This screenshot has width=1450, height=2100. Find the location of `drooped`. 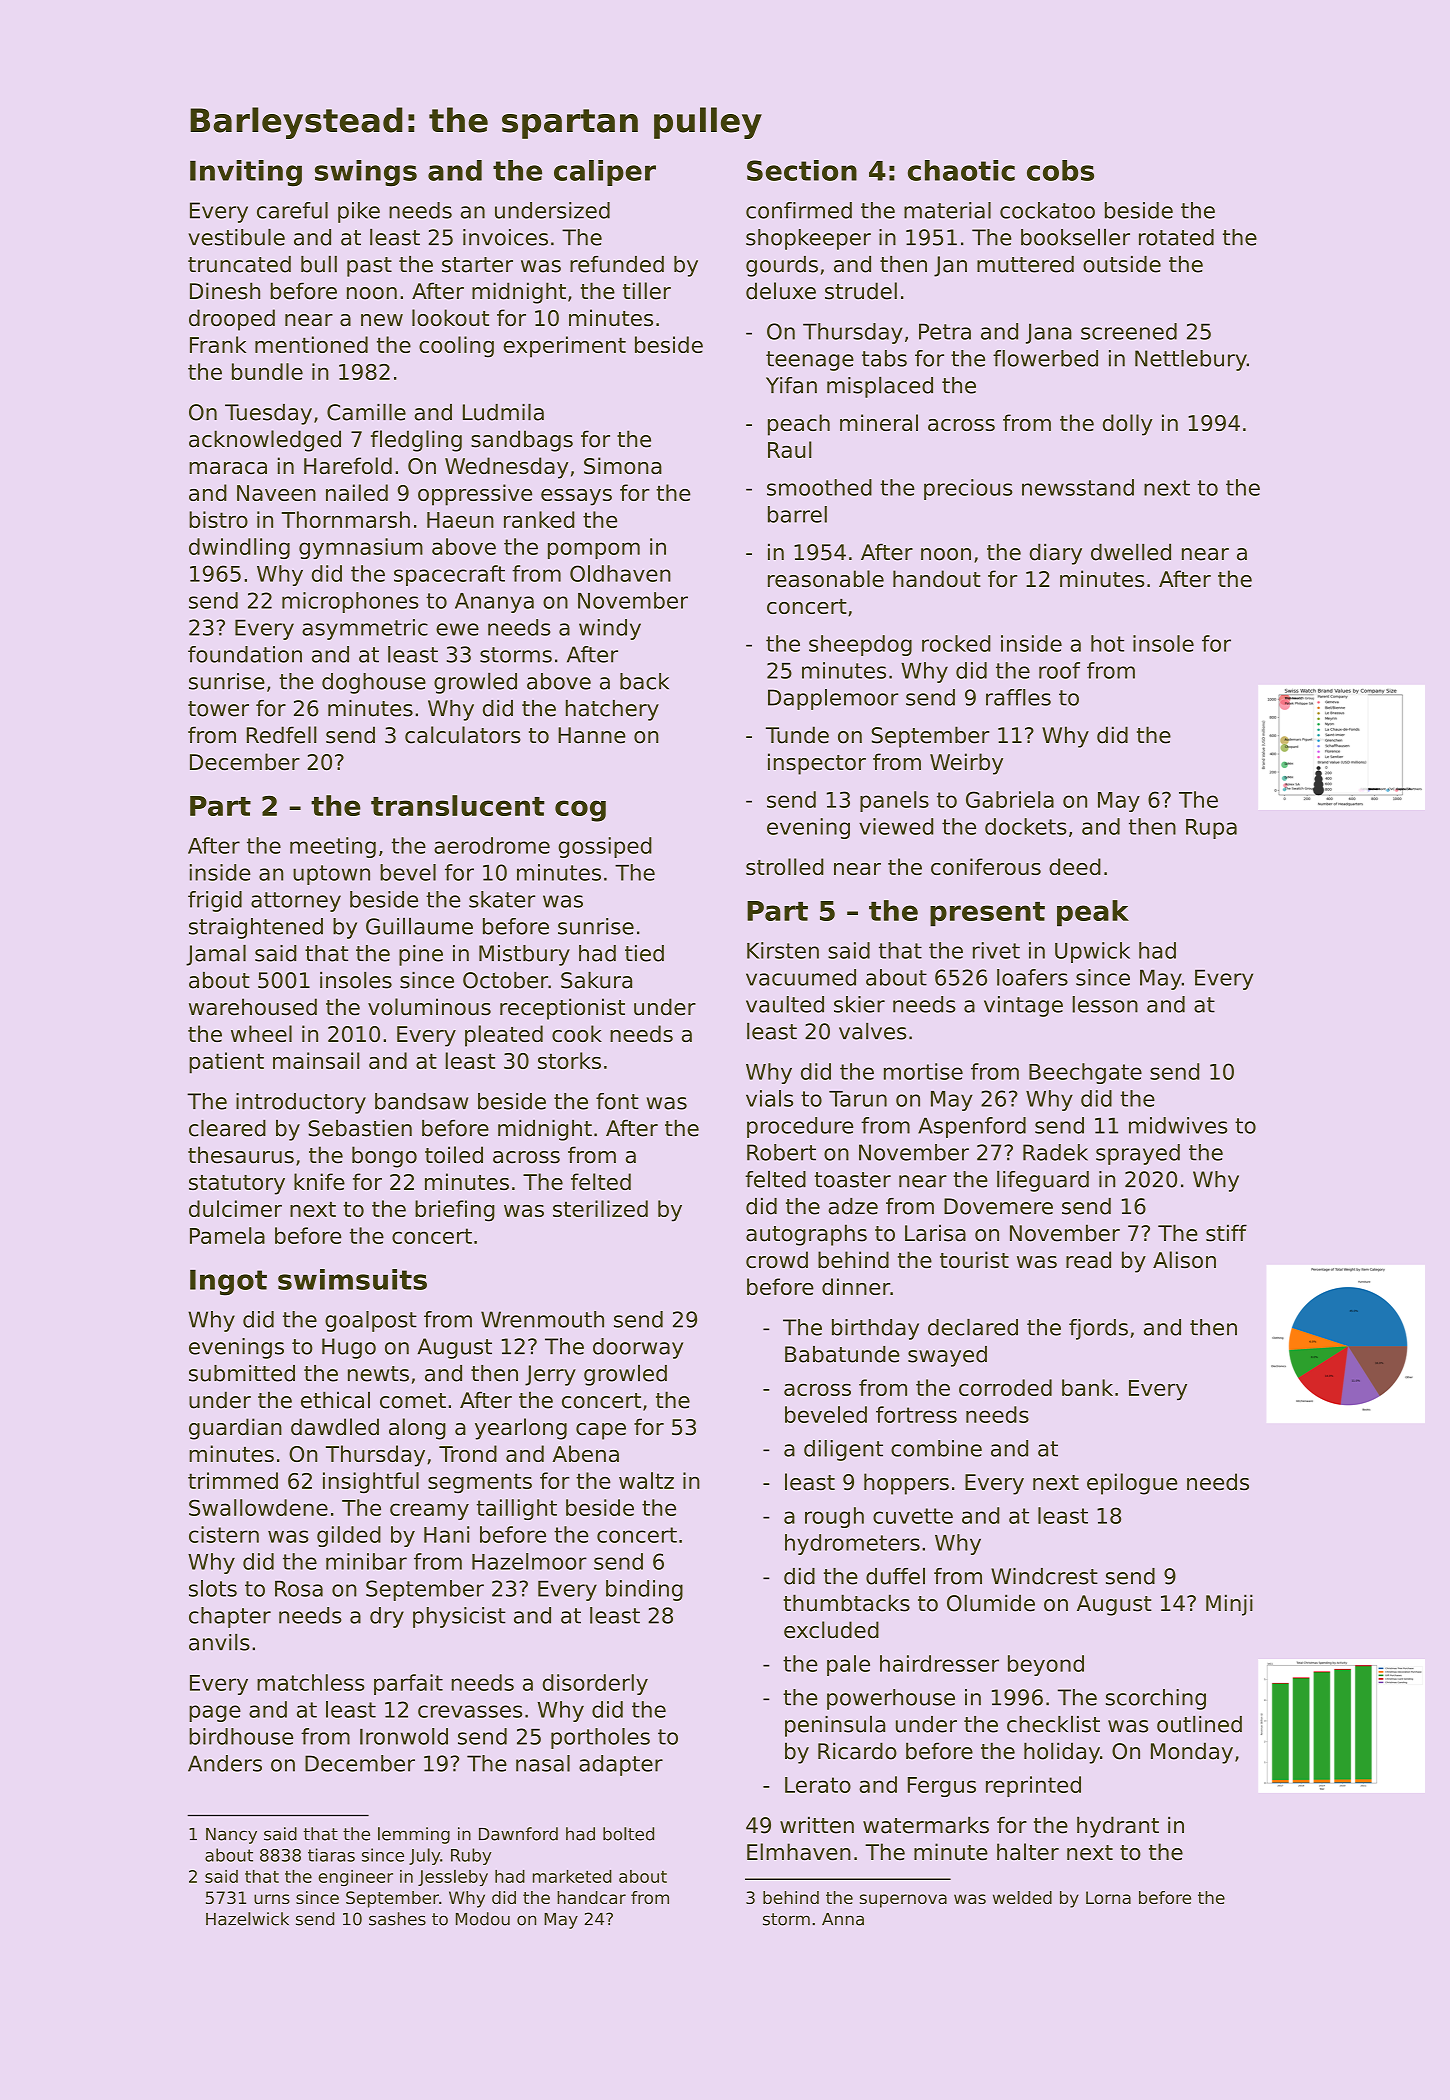

drooped is located at coordinates (232, 320).
